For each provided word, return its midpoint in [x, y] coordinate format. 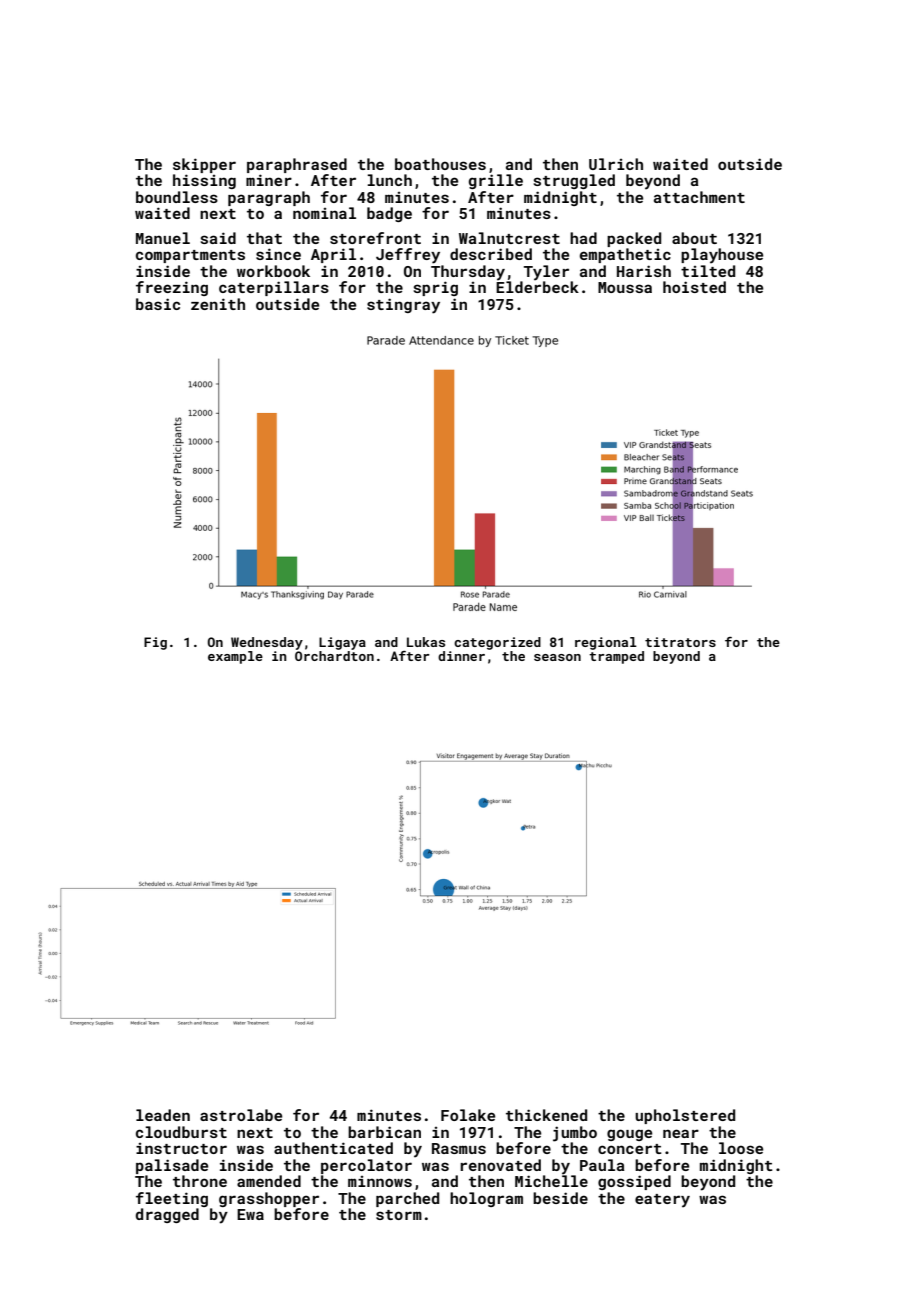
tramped [616, 657]
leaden [163, 1115]
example [235, 657]
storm [399, 1215]
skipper [204, 165]
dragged [167, 1215]
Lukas [426, 642]
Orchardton [334, 656]
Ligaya [342, 643]
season [557, 657]
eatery [662, 1201]
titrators [680, 642]
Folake [468, 1115]
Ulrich [616, 164]
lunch [389, 180]
